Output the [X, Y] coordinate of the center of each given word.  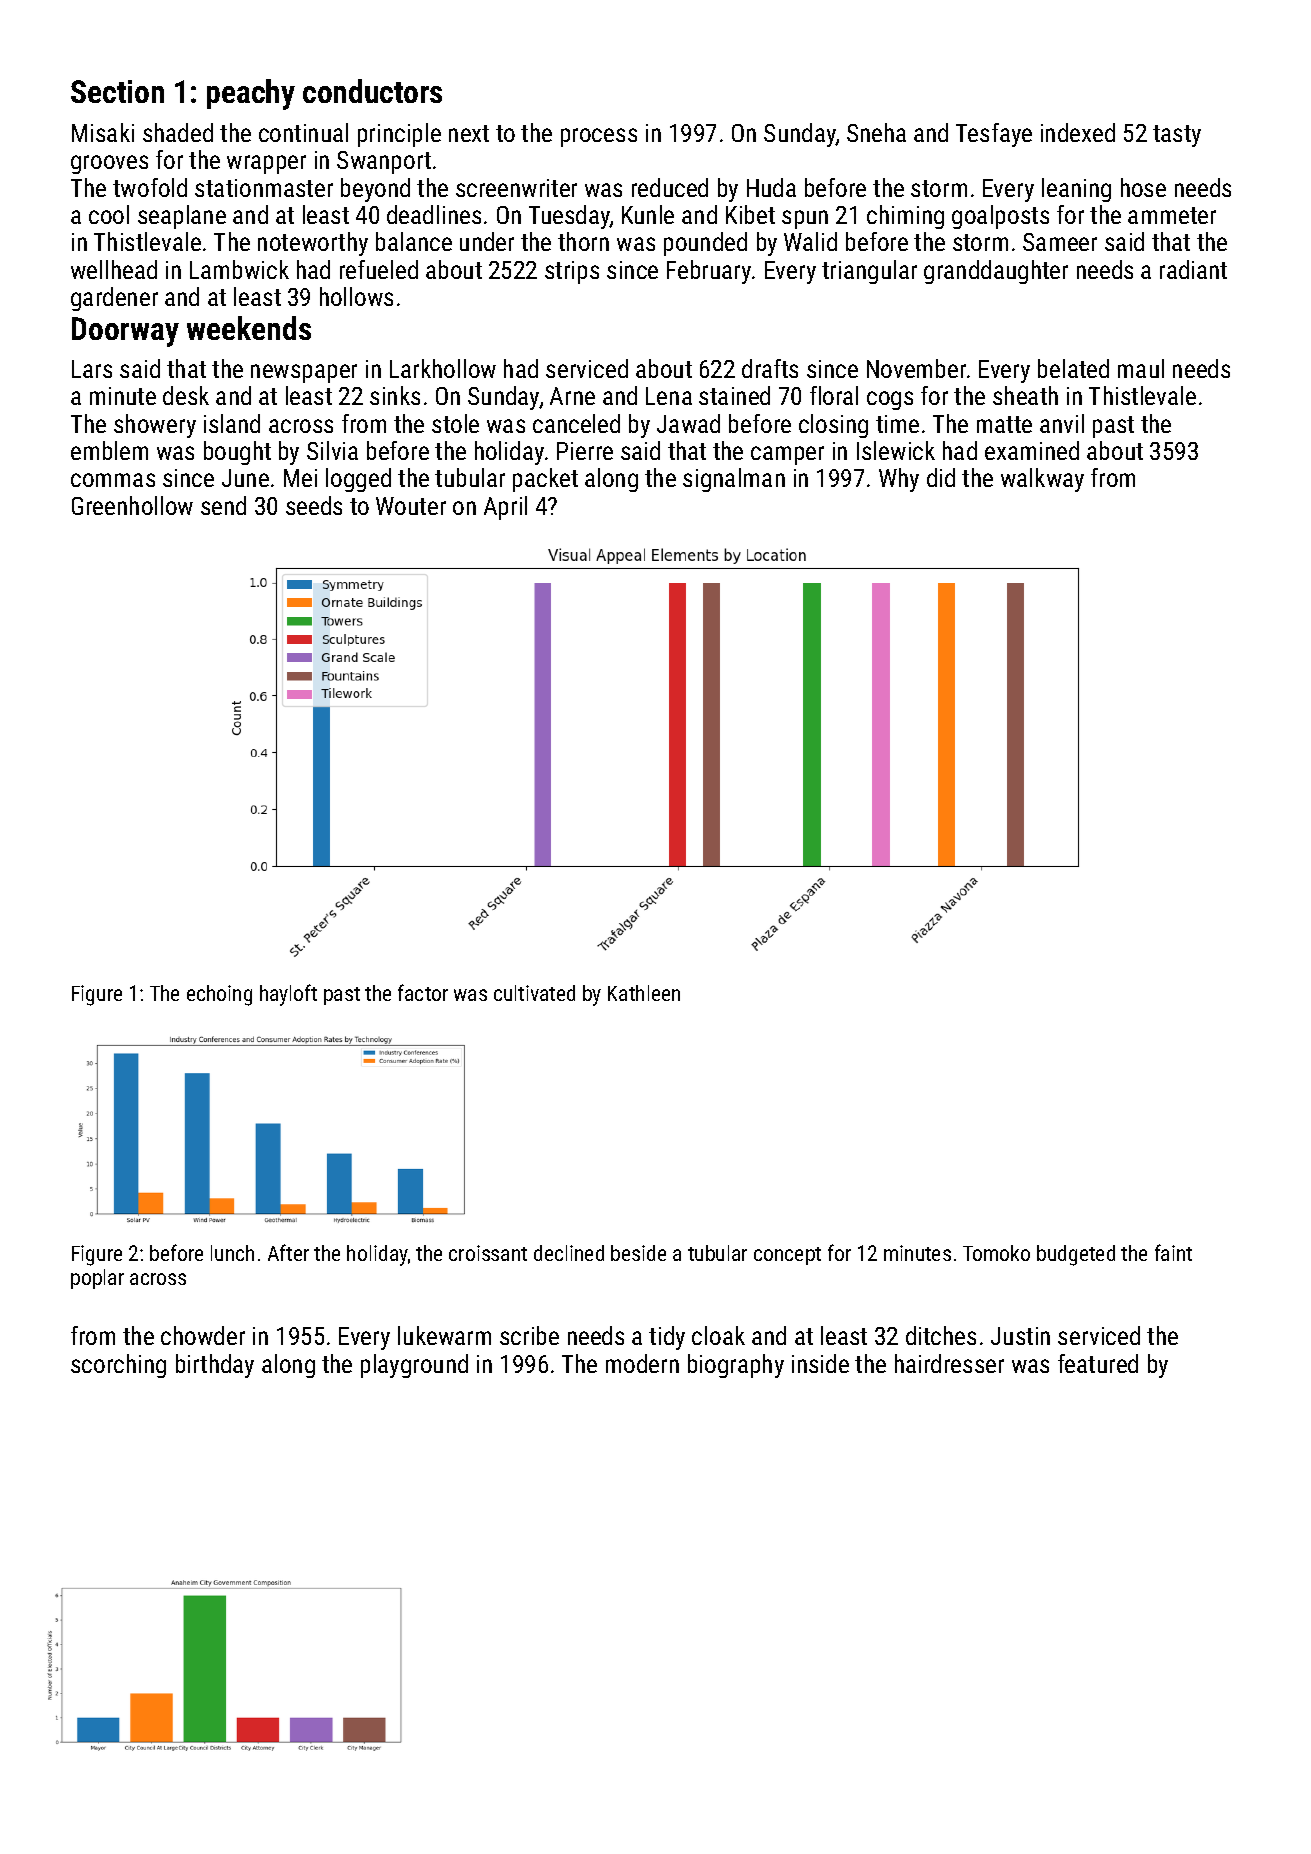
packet [545, 480]
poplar [97, 1279]
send [223, 505]
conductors [372, 91]
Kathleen [644, 993]
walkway [1042, 480]
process [599, 137]
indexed [1078, 132]
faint [1173, 1252]
